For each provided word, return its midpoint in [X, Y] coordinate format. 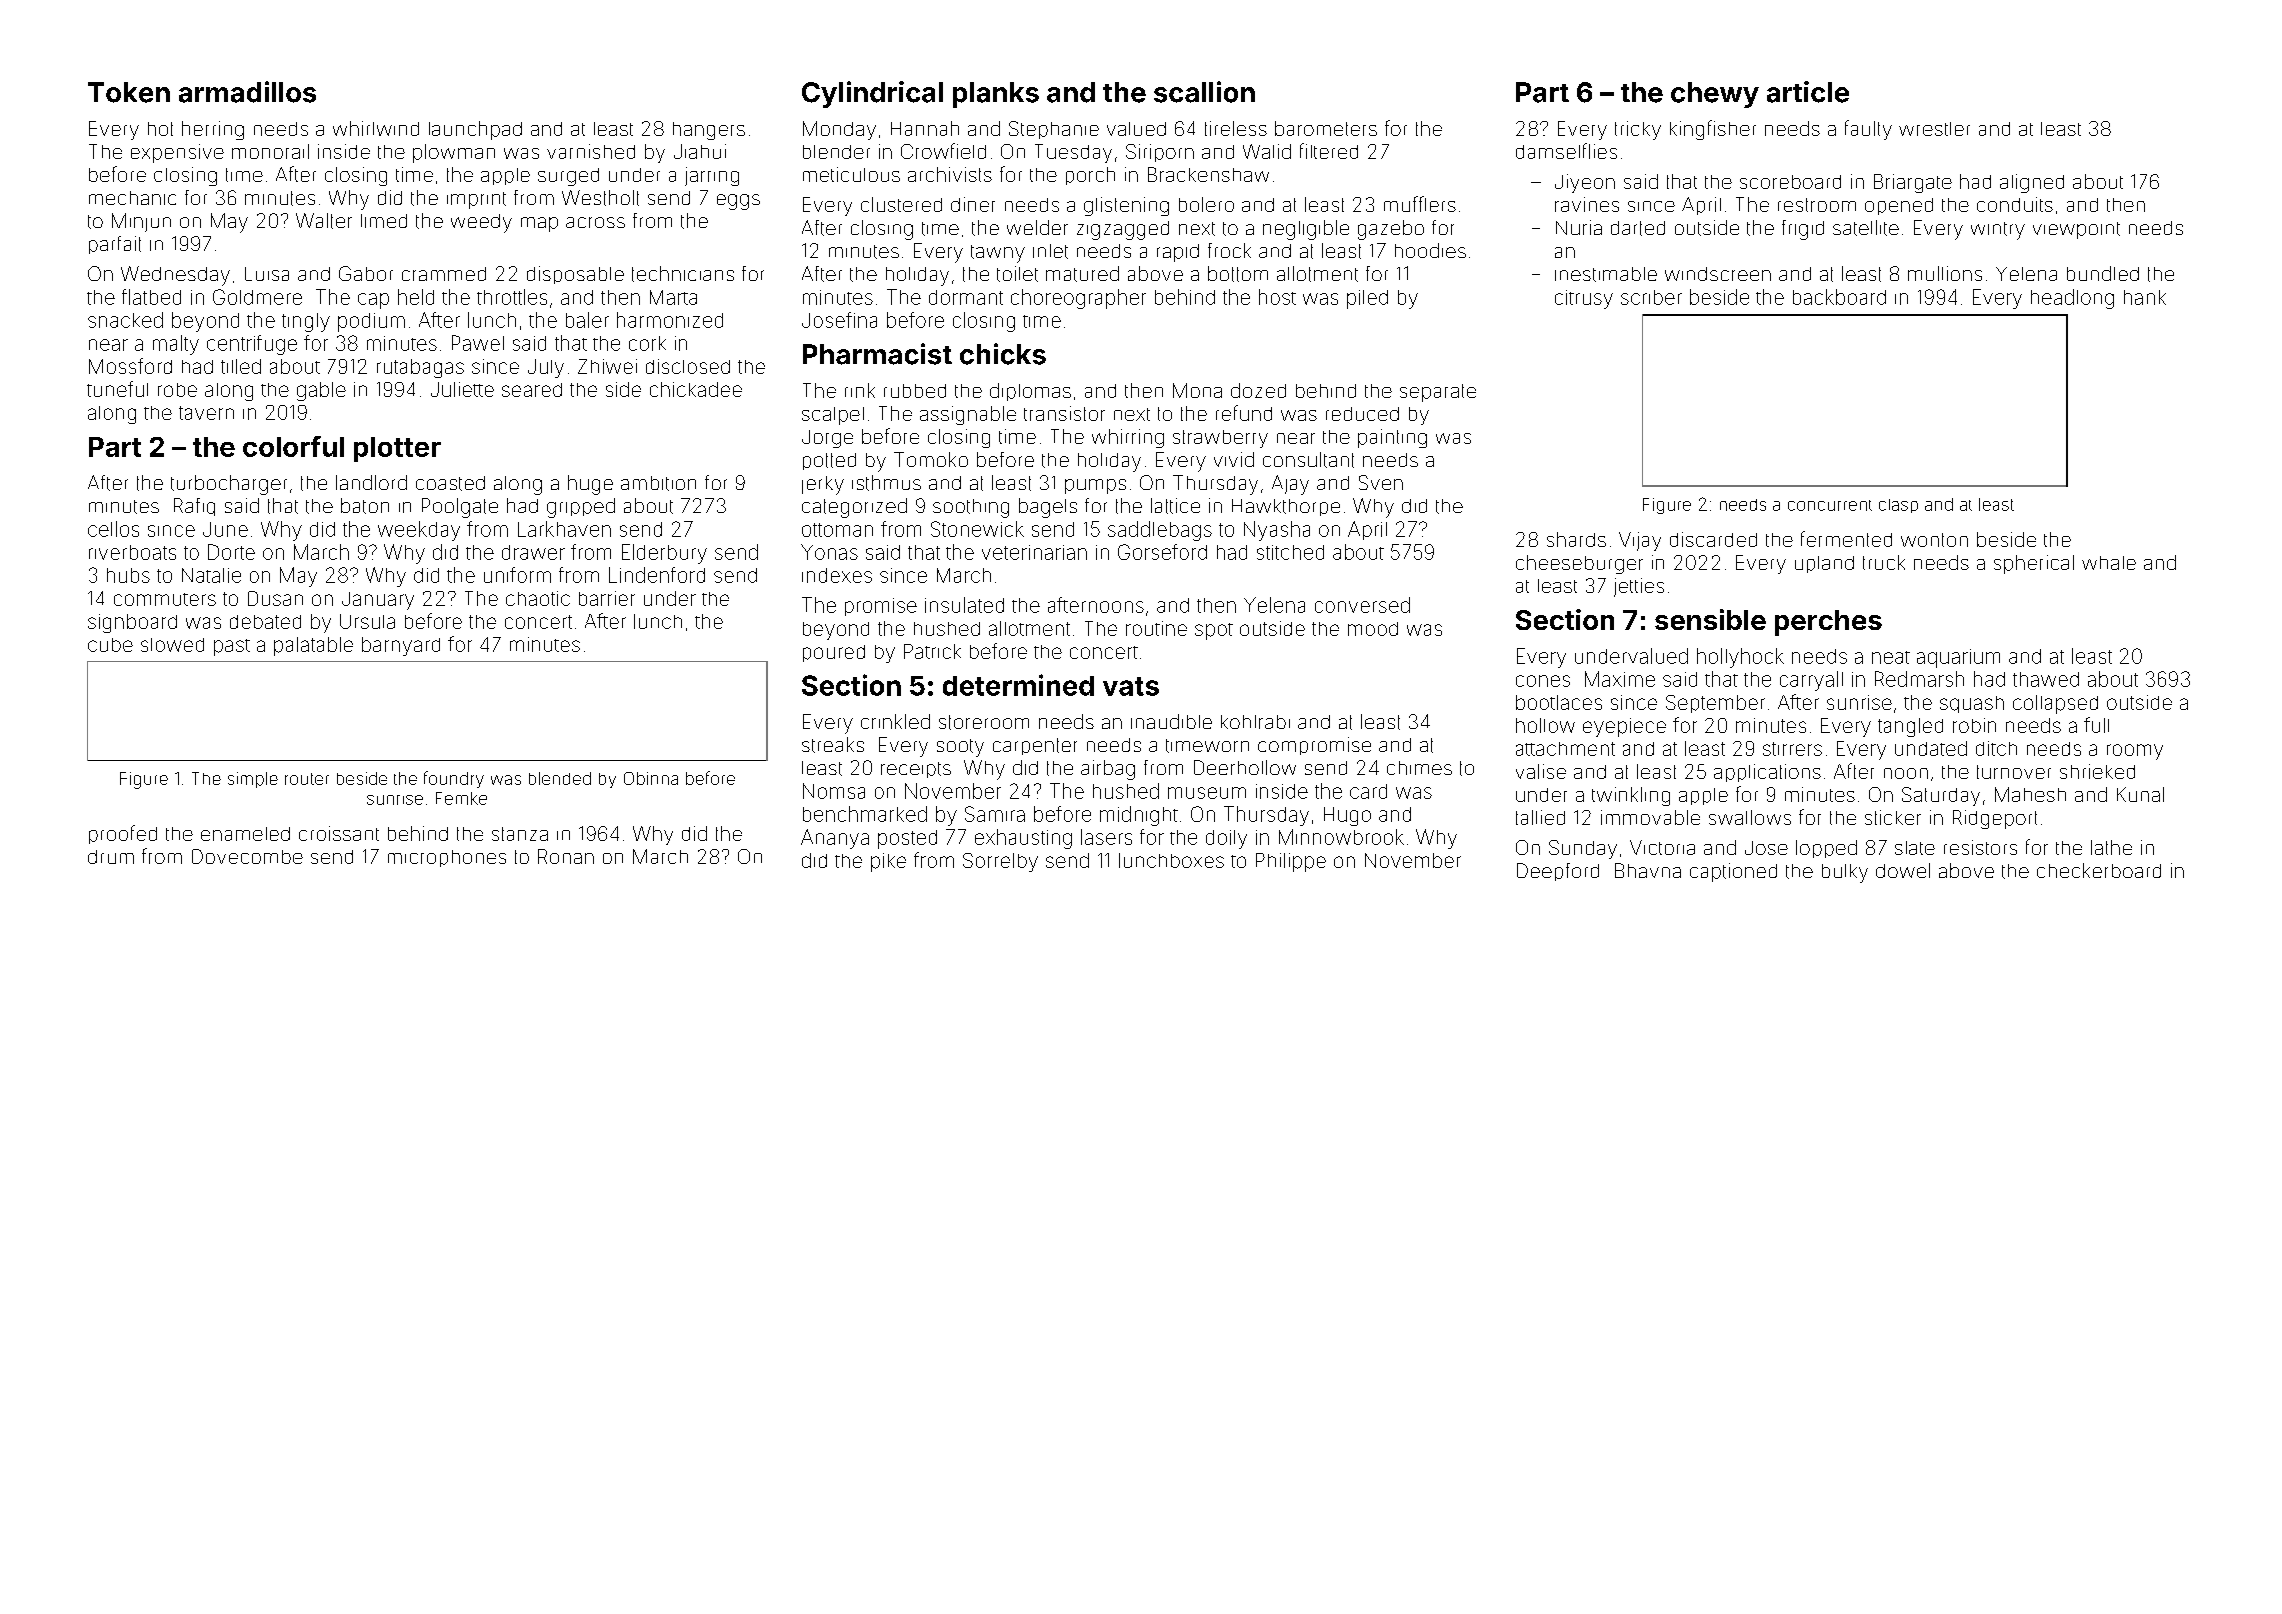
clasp [1898, 506]
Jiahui [700, 151]
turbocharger [229, 485]
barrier [607, 598]
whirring [1128, 438]
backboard [1839, 297]
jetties [1639, 587]
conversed [1362, 605]
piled [1367, 299]
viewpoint [2076, 230]
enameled [245, 834]
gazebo [1391, 230]
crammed [444, 274]
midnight [1139, 816]
